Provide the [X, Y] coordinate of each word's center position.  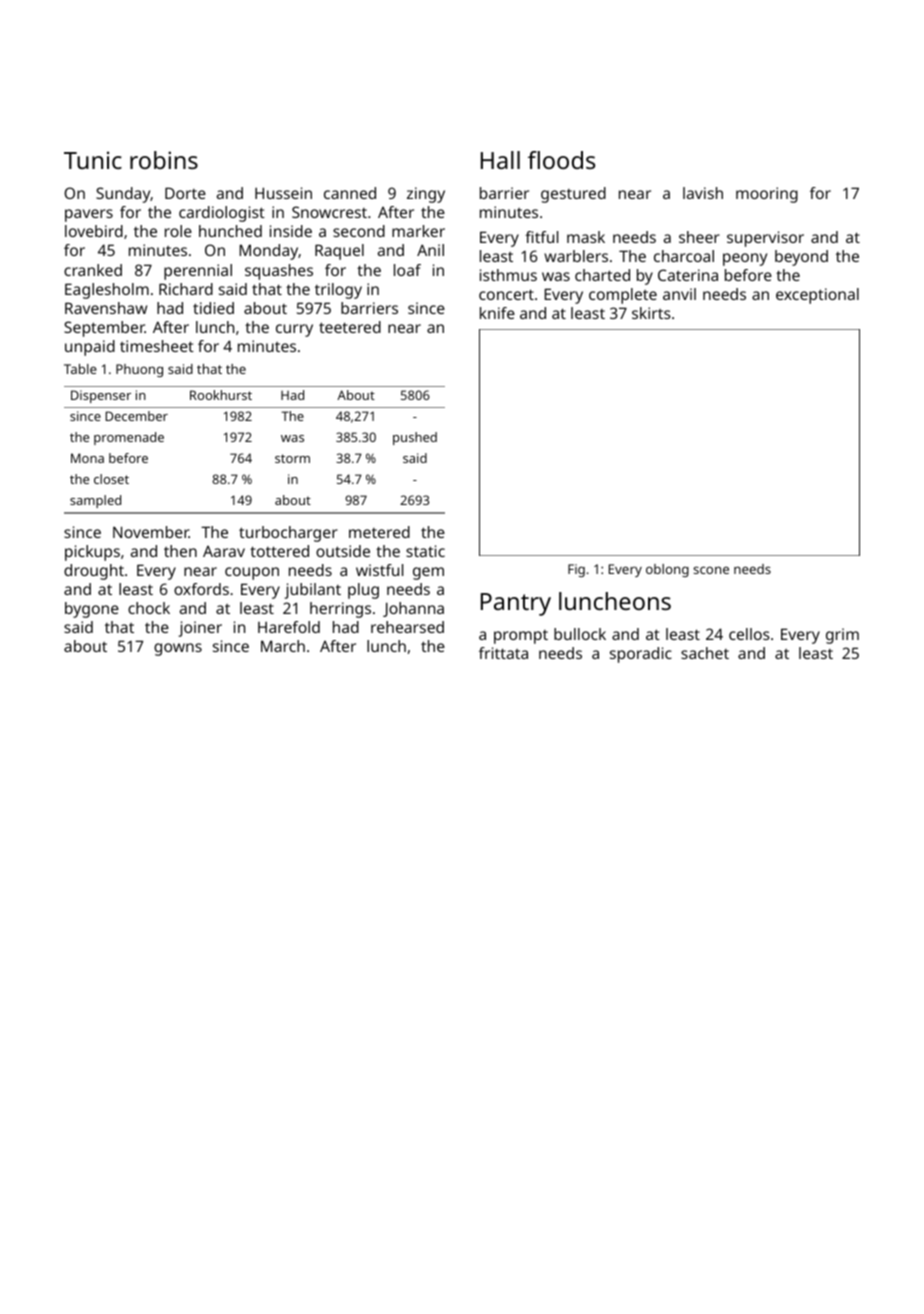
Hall [500, 160]
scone [711, 570]
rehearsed [407, 627]
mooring [767, 195]
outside [343, 551]
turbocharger [288, 534]
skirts [651, 313]
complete [623, 296]
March [283, 646]
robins [164, 160]
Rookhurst [221, 395]
